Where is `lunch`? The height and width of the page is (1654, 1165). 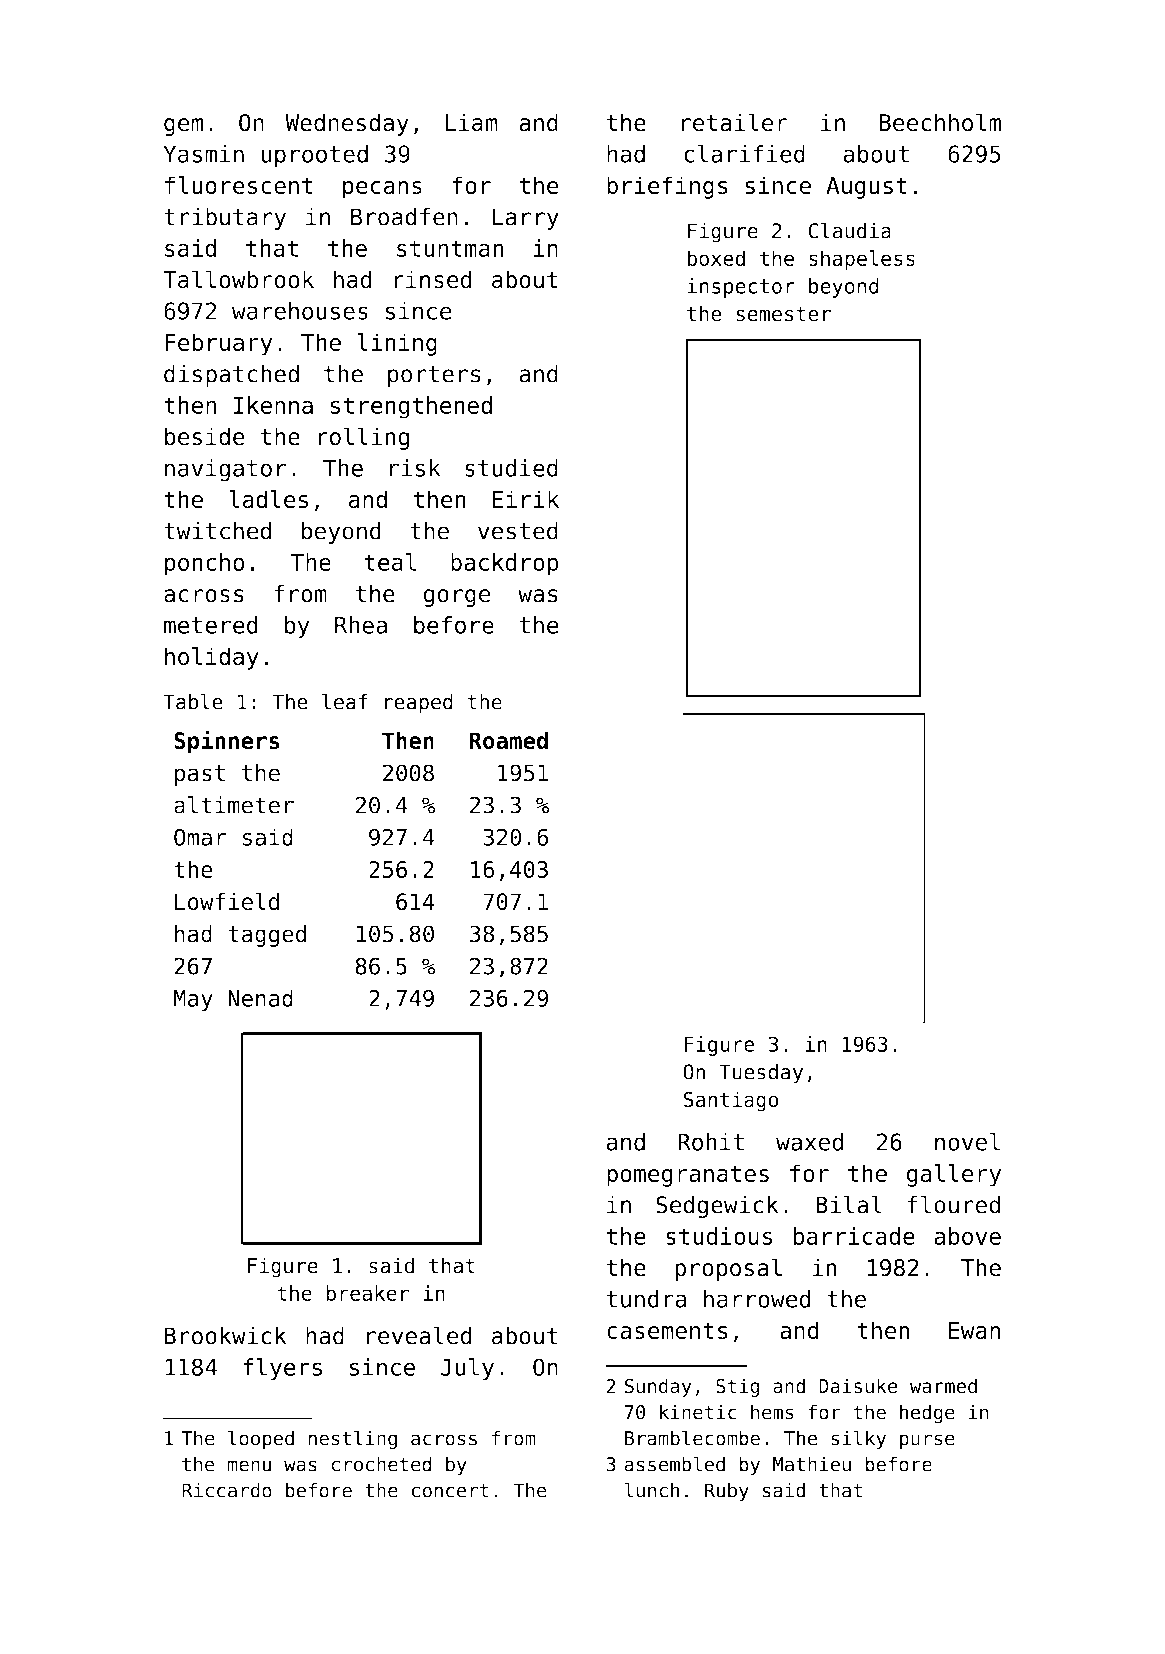
lunch is located at coordinates (652, 1490).
